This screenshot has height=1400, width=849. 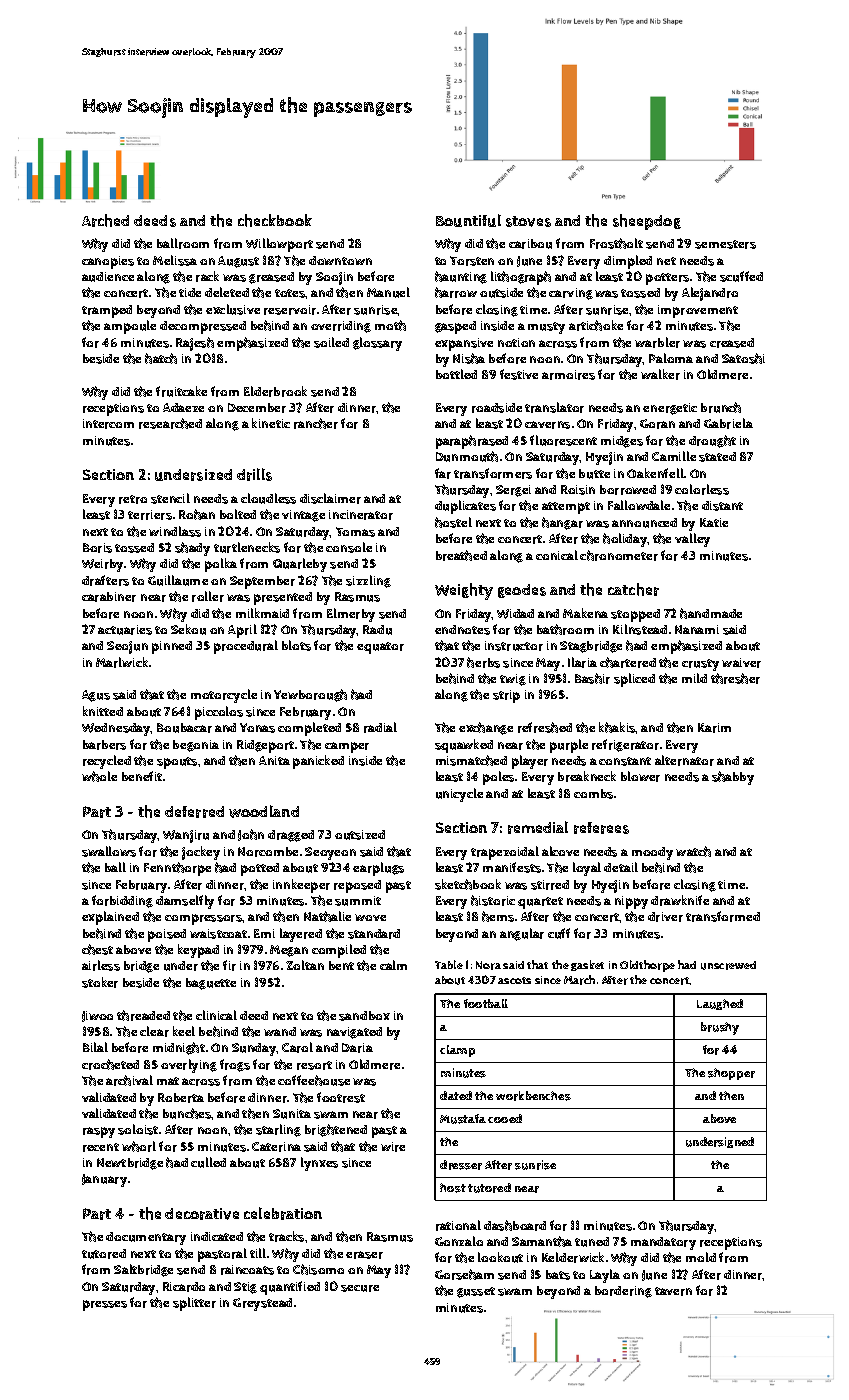 I want to click on Mustafa, so click(x=463, y=1119).
